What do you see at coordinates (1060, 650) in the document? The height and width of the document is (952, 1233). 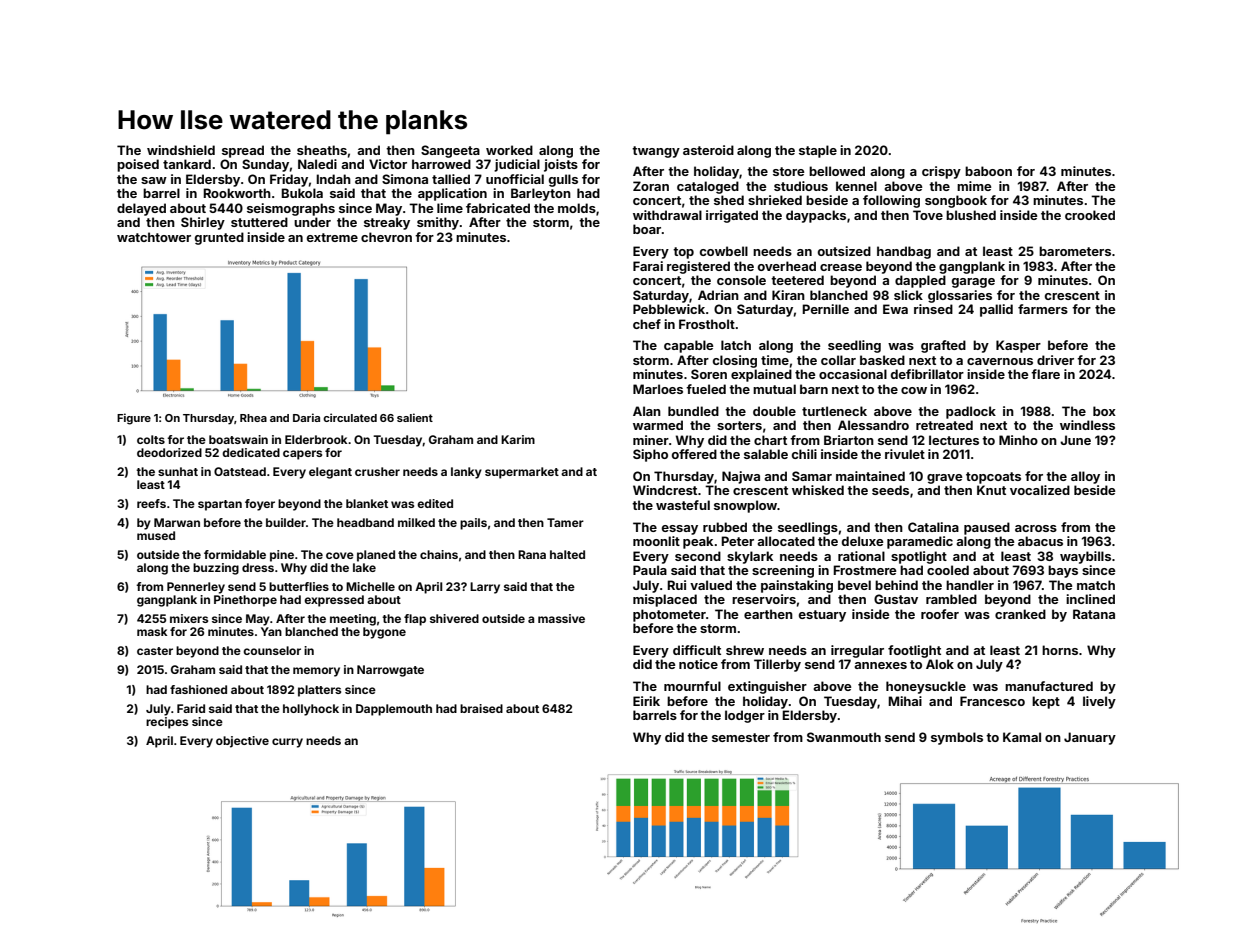 I see `horns` at bounding box center [1060, 650].
